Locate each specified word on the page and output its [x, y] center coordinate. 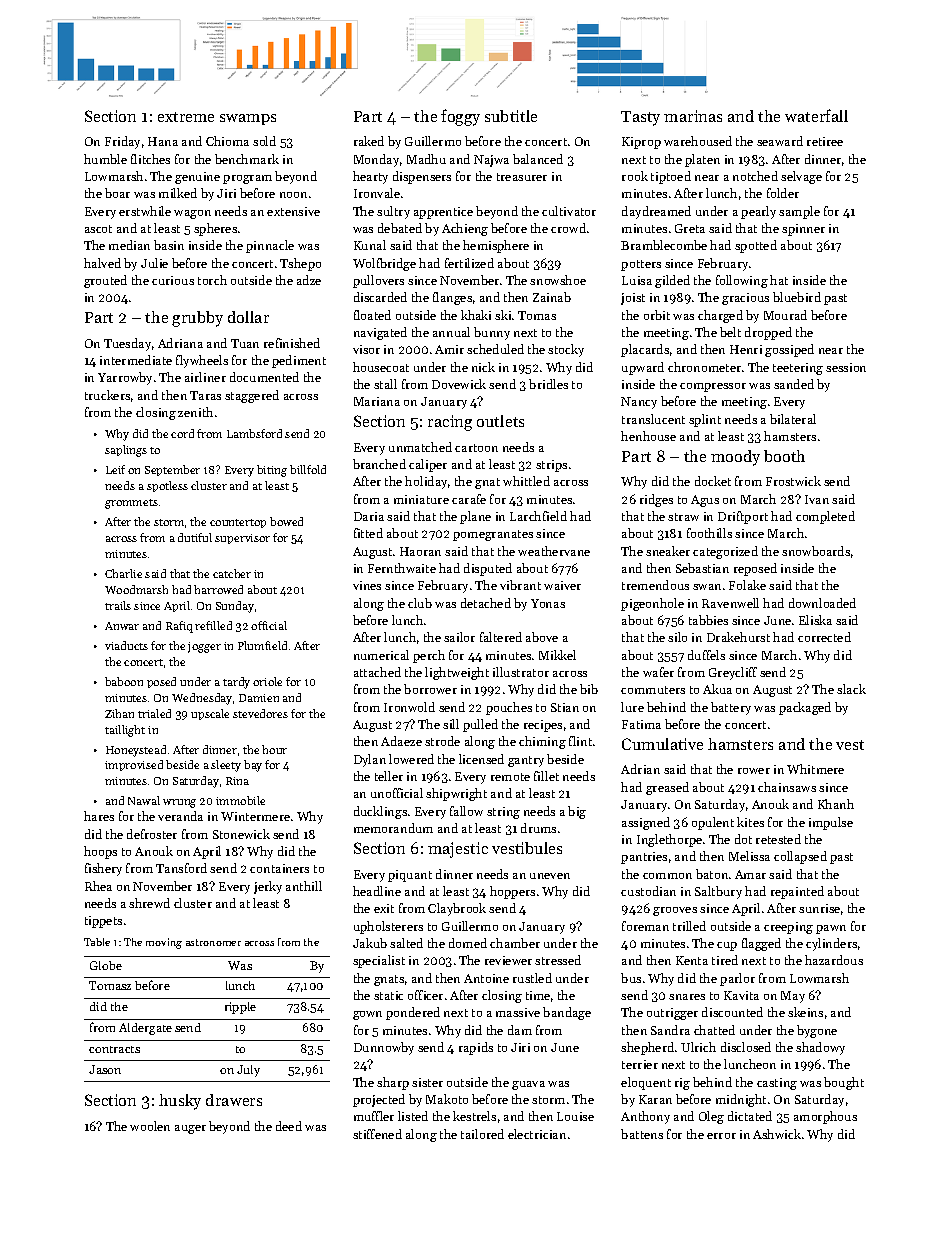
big [577, 812]
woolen [150, 1126]
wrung [179, 803]
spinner [803, 230]
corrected [824, 637]
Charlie [123, 573]
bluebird [797, 297]
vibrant [520, 585]
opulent [713, 823]
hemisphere [496, 246]
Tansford [181, 868]
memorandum [393, 828]
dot [743, 839]
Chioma [227, 141]
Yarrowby [125, 378]
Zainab [552, 297]
